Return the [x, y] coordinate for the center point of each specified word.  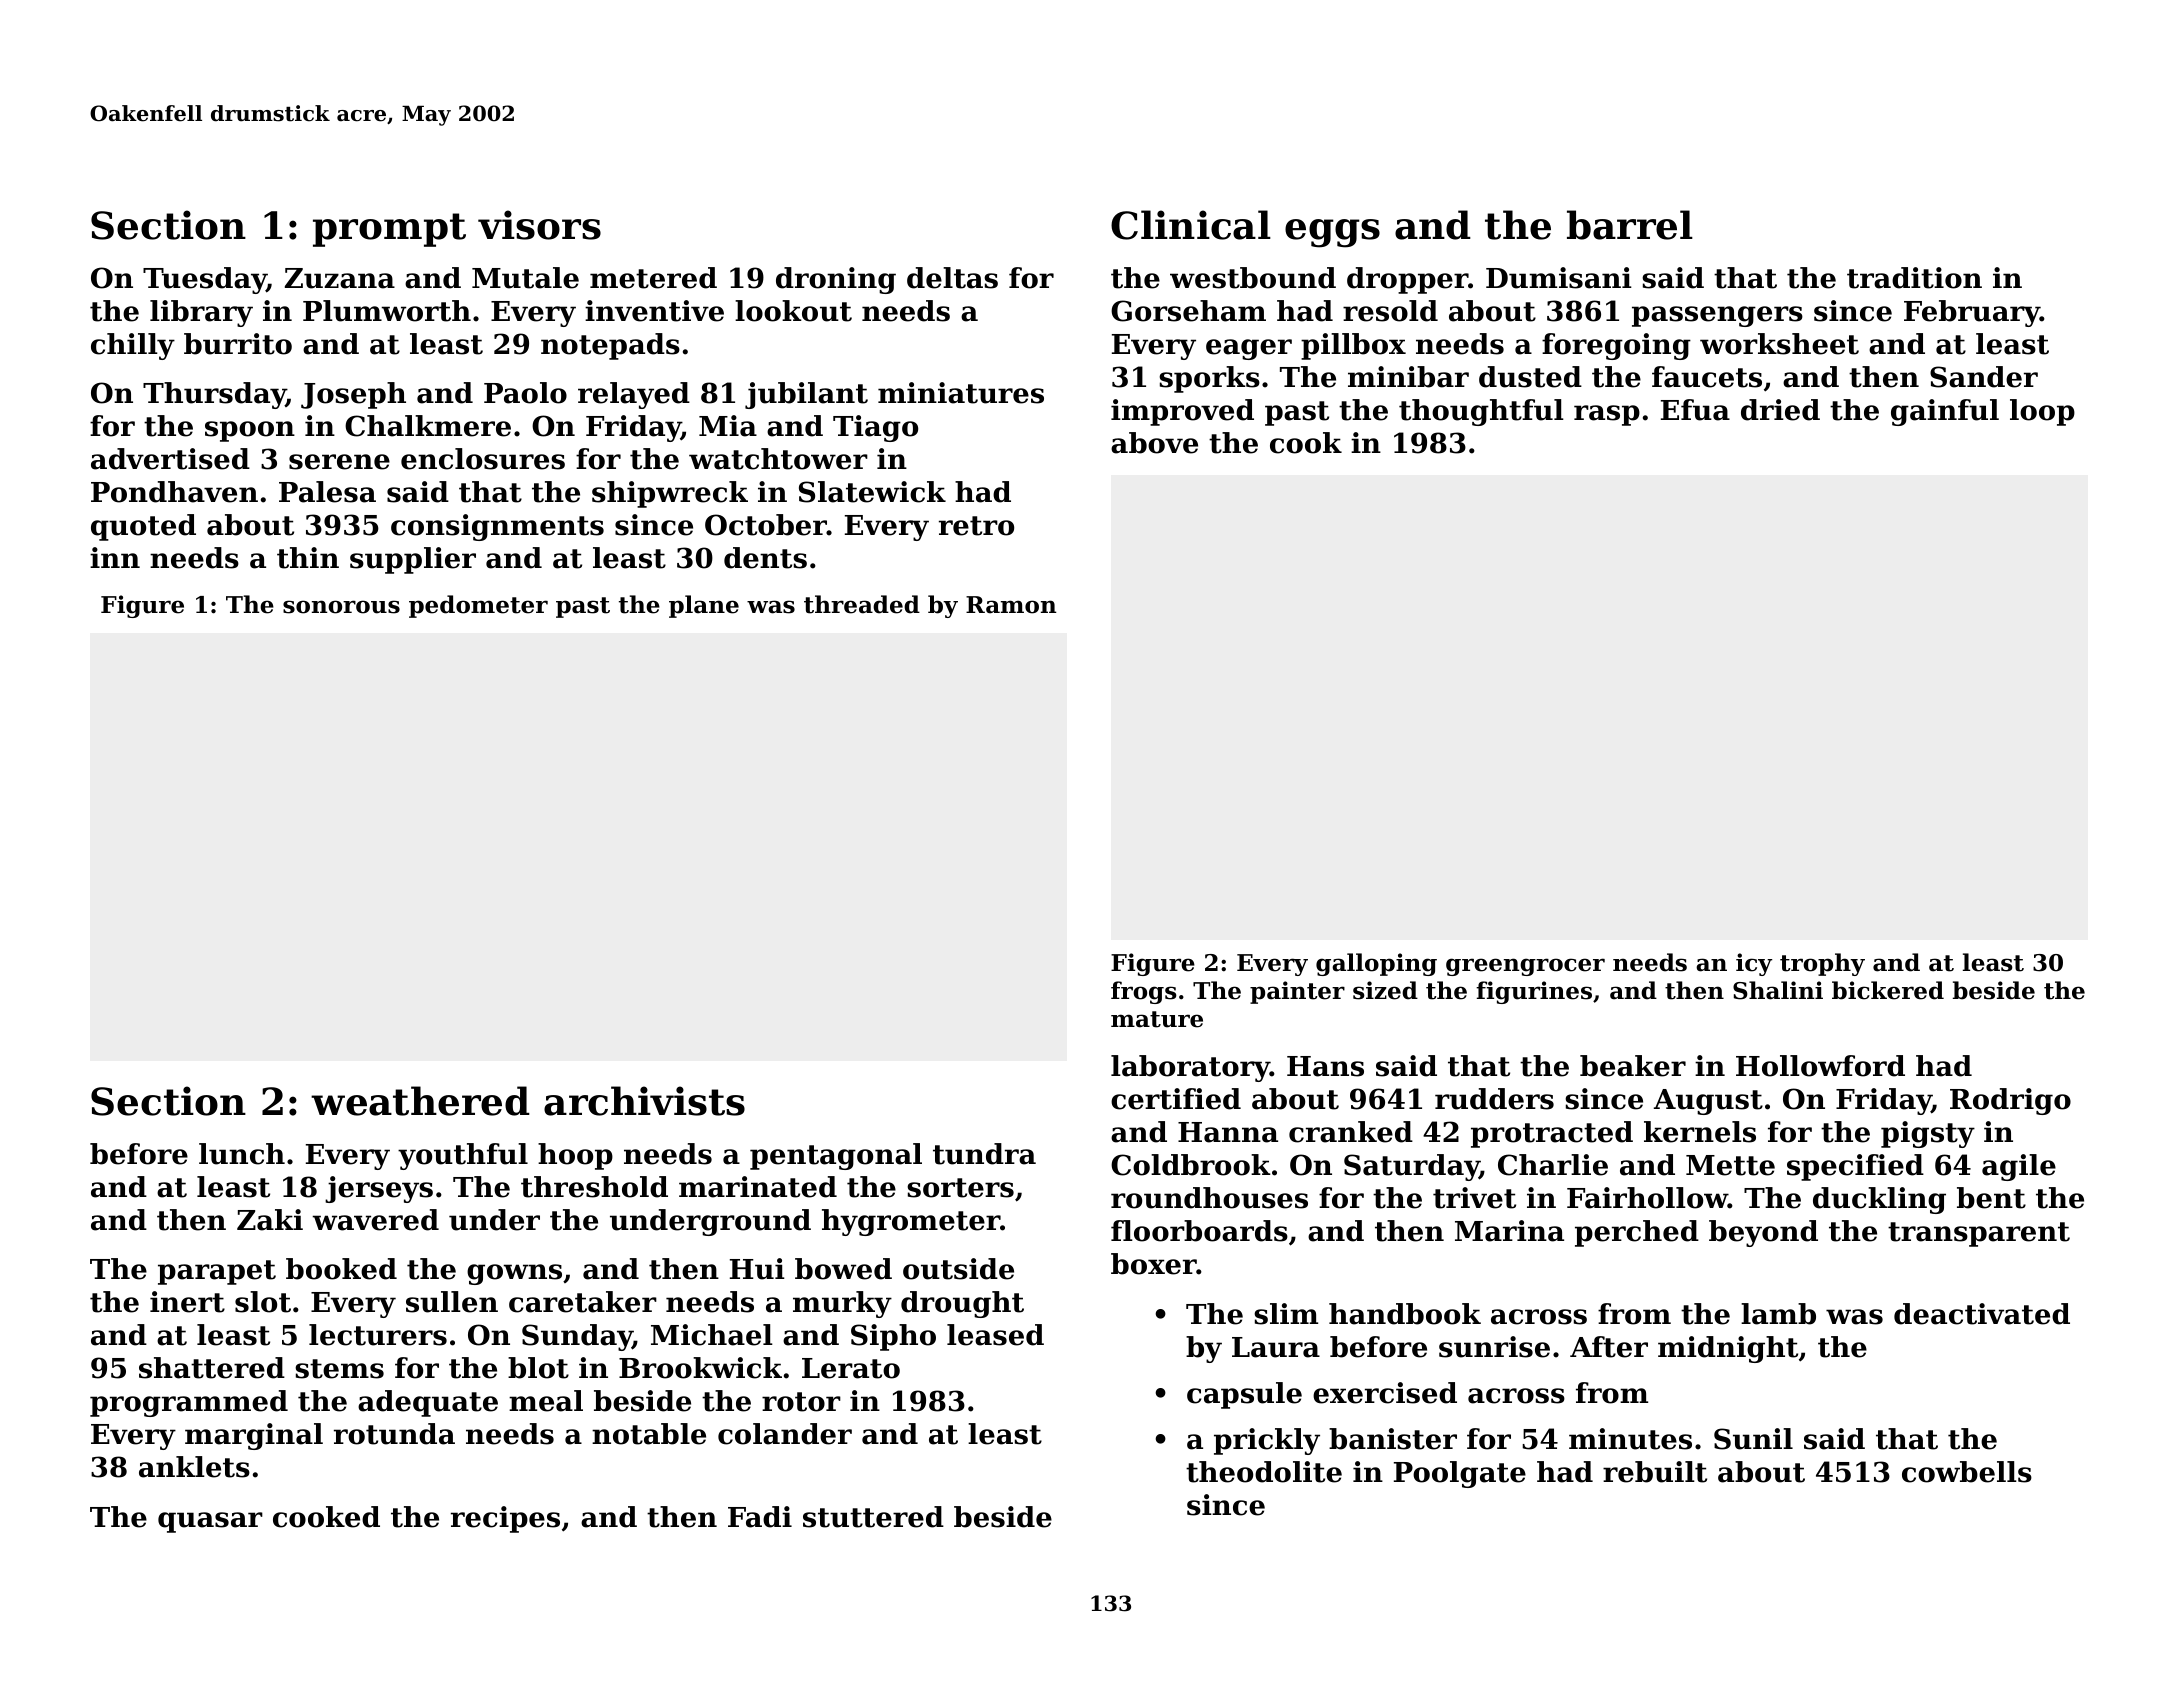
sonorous [341, 607]
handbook [1405, 1314]
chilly [133, 346]
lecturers [378, 1335]
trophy [1822, 964]
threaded [862, 604]
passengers [1717, 316]
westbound [1253, 278]
